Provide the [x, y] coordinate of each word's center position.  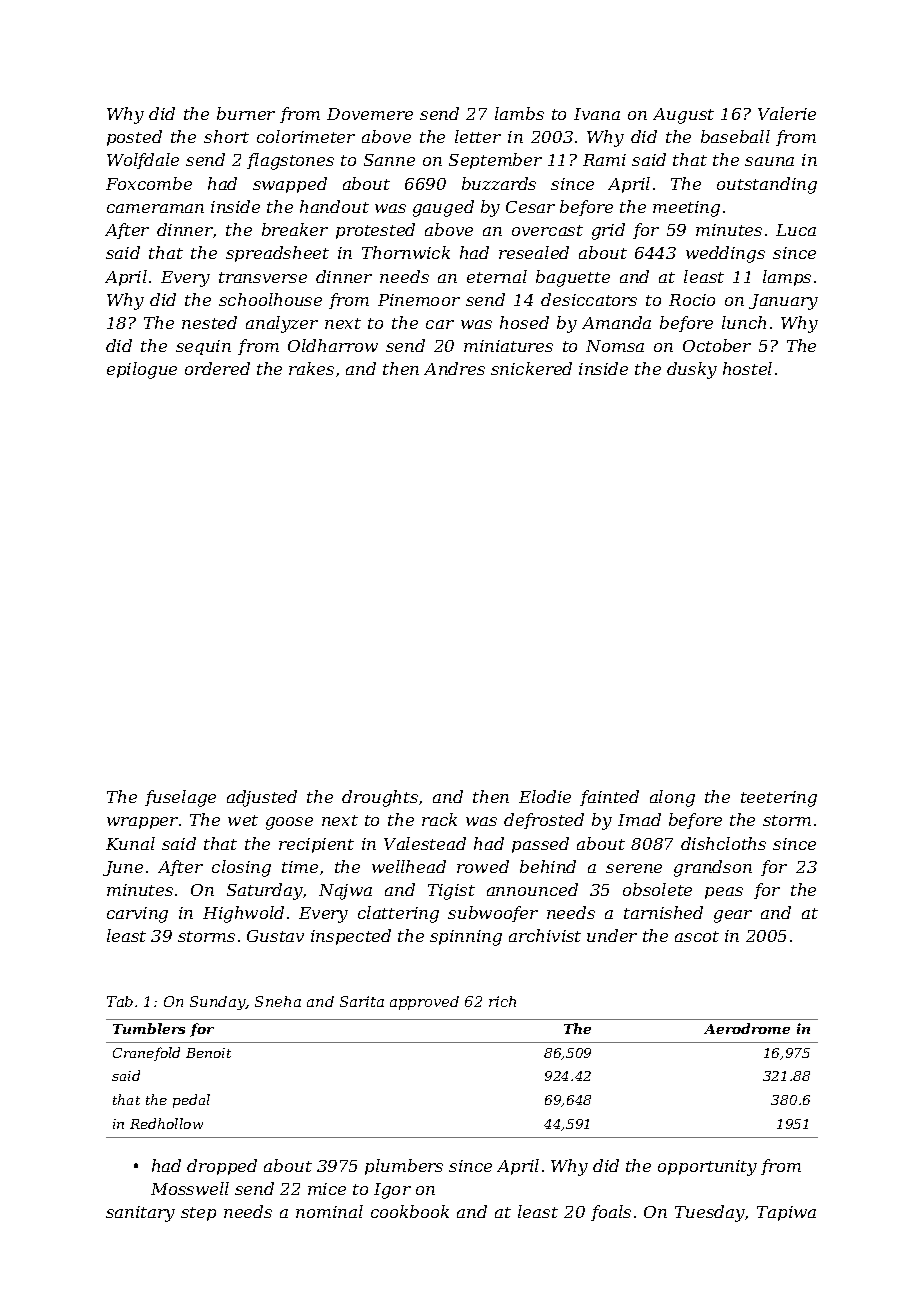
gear [733, 916]
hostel [747, 368]
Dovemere [370, 114]
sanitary [140, 1214]
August [683, 116]
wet [243, 820]
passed [540, 845]
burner [246, 113]
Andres [454, 368]
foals [611, 1213]
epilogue [142, 370]
